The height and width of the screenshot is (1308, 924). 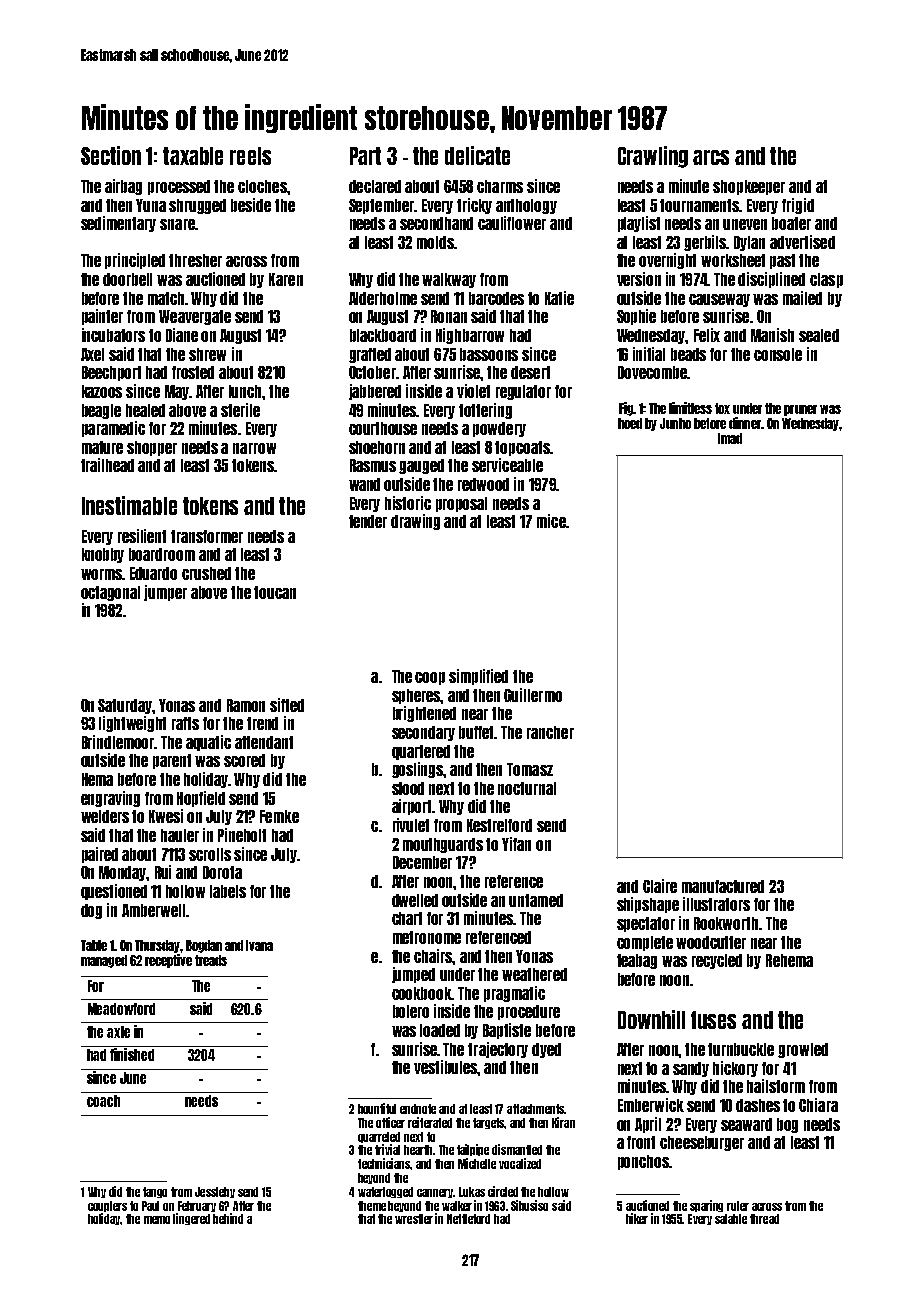 What do you see at coordinates (637, 1218) in the screenshot?
I see `hiker` at bounding box center [637, 1218].
